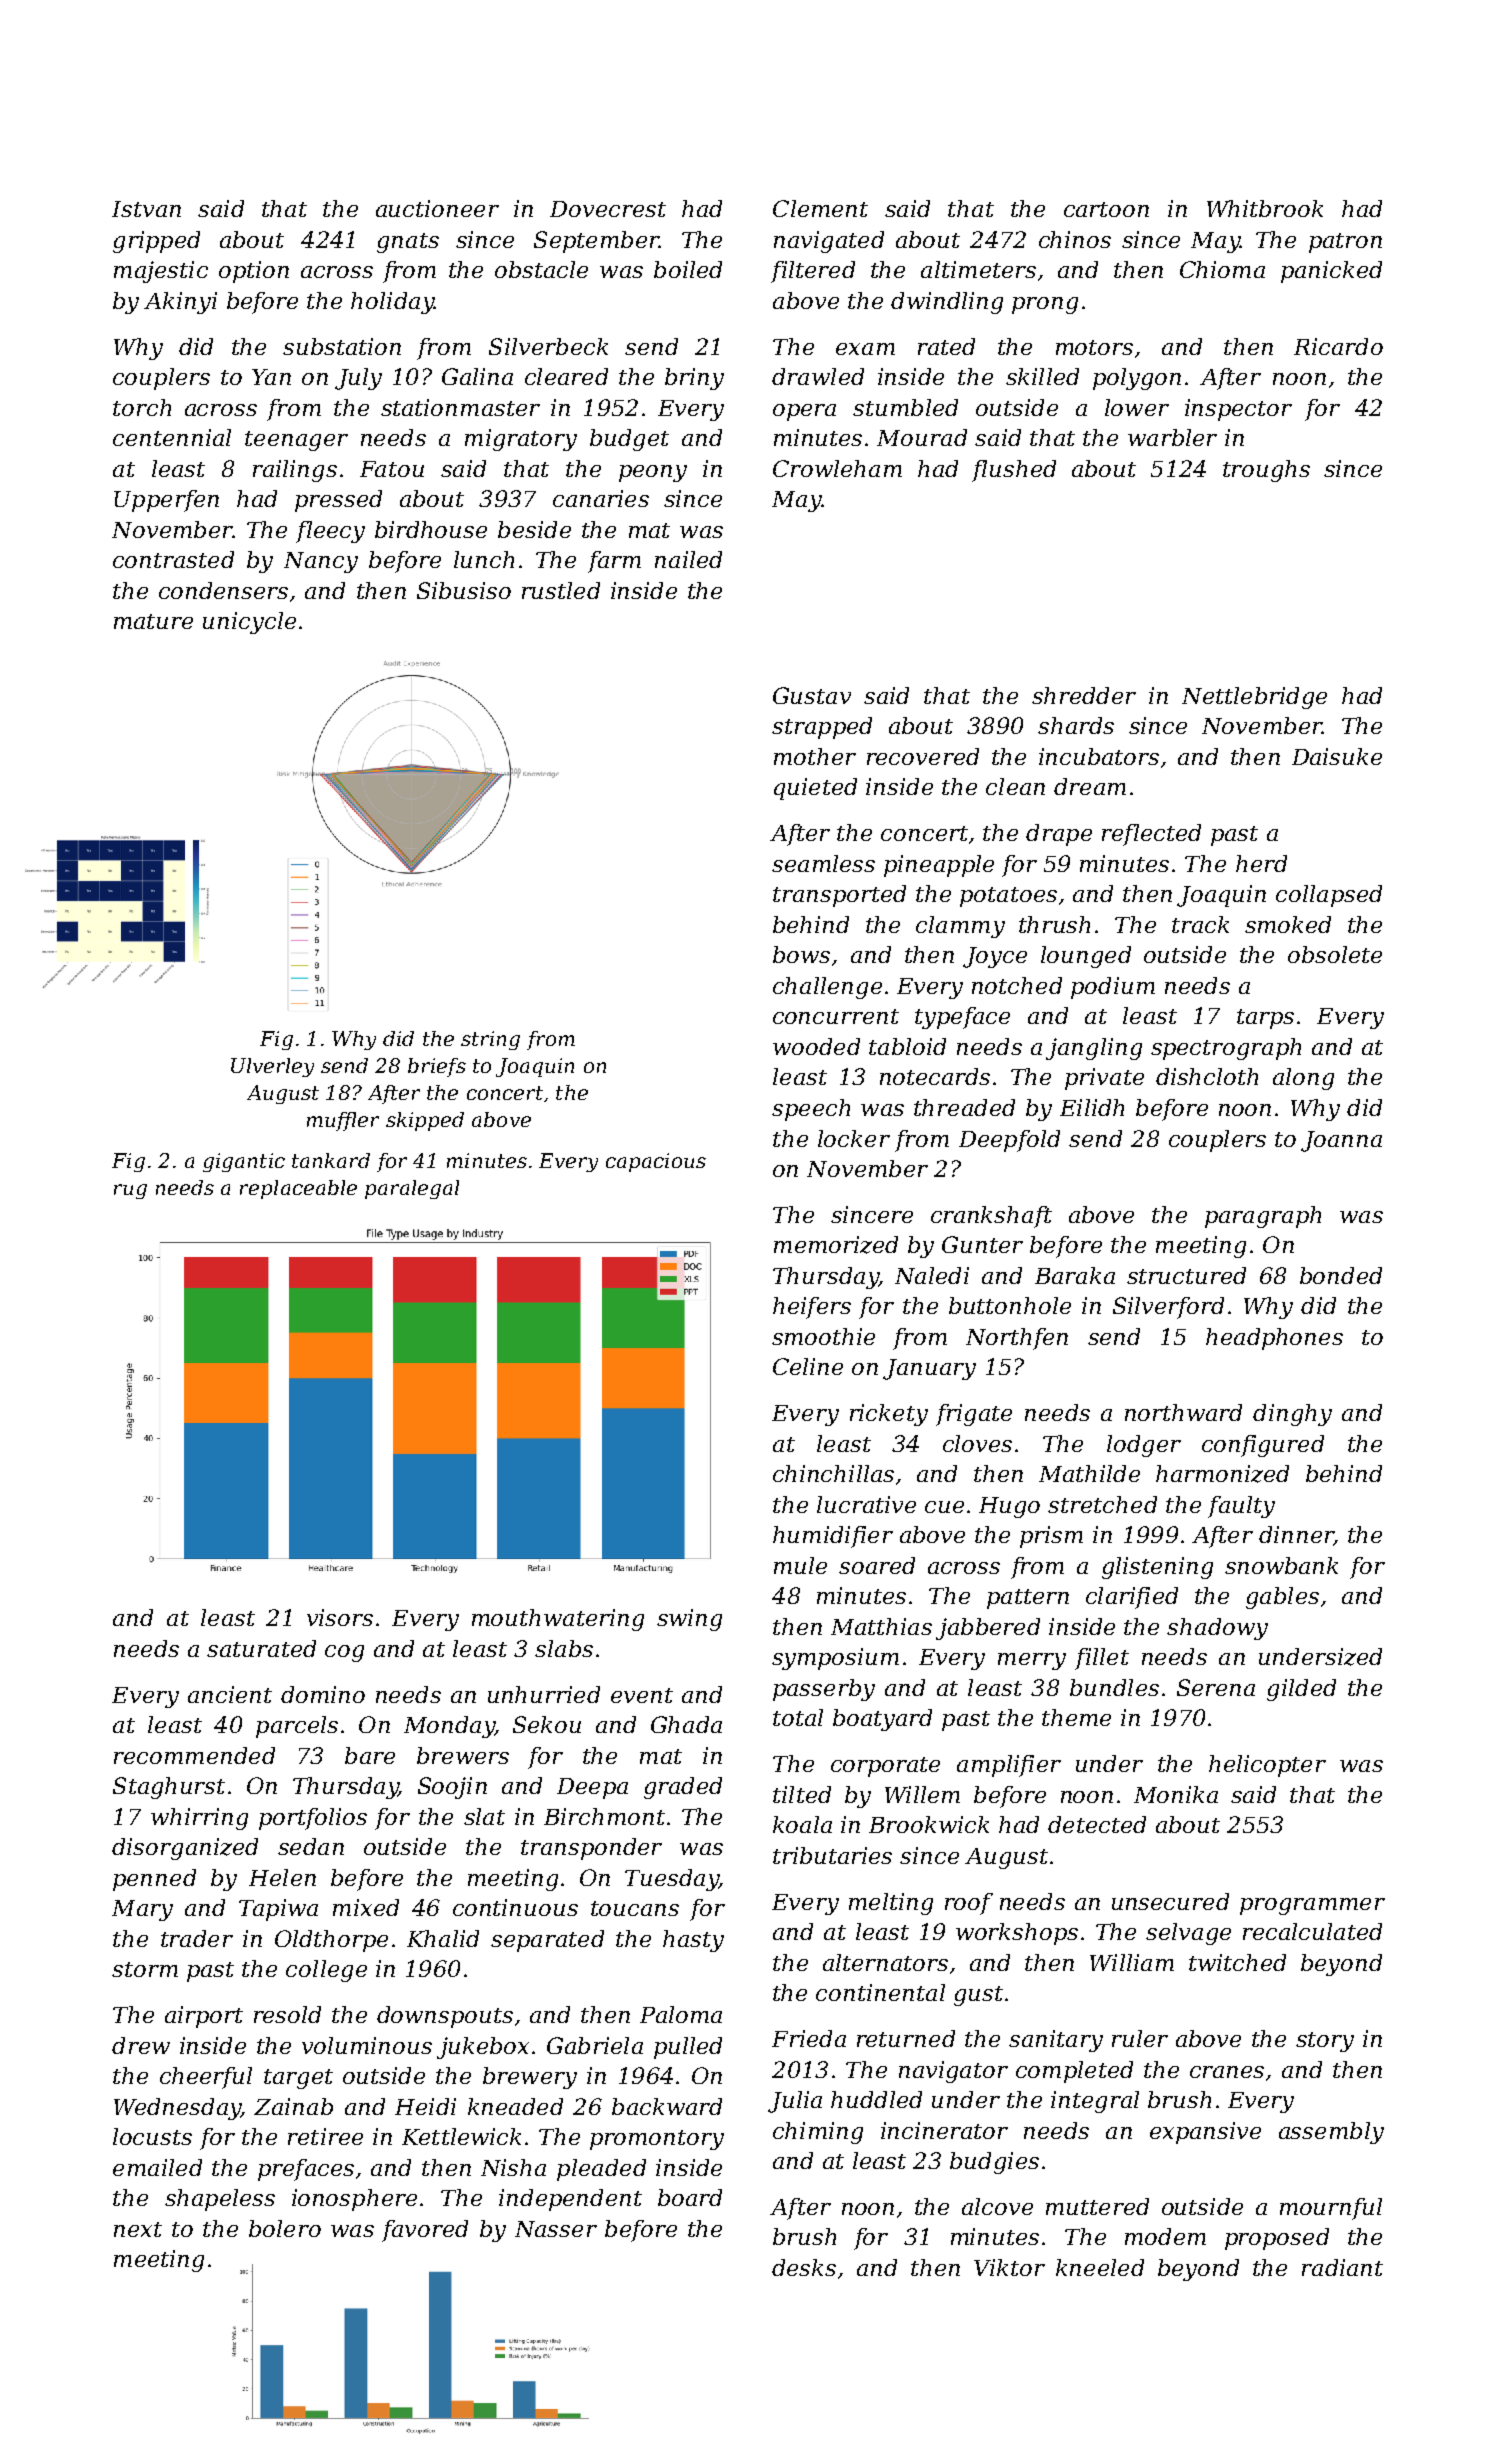  I want to click on Eilidh, so click(1092, 1107).
